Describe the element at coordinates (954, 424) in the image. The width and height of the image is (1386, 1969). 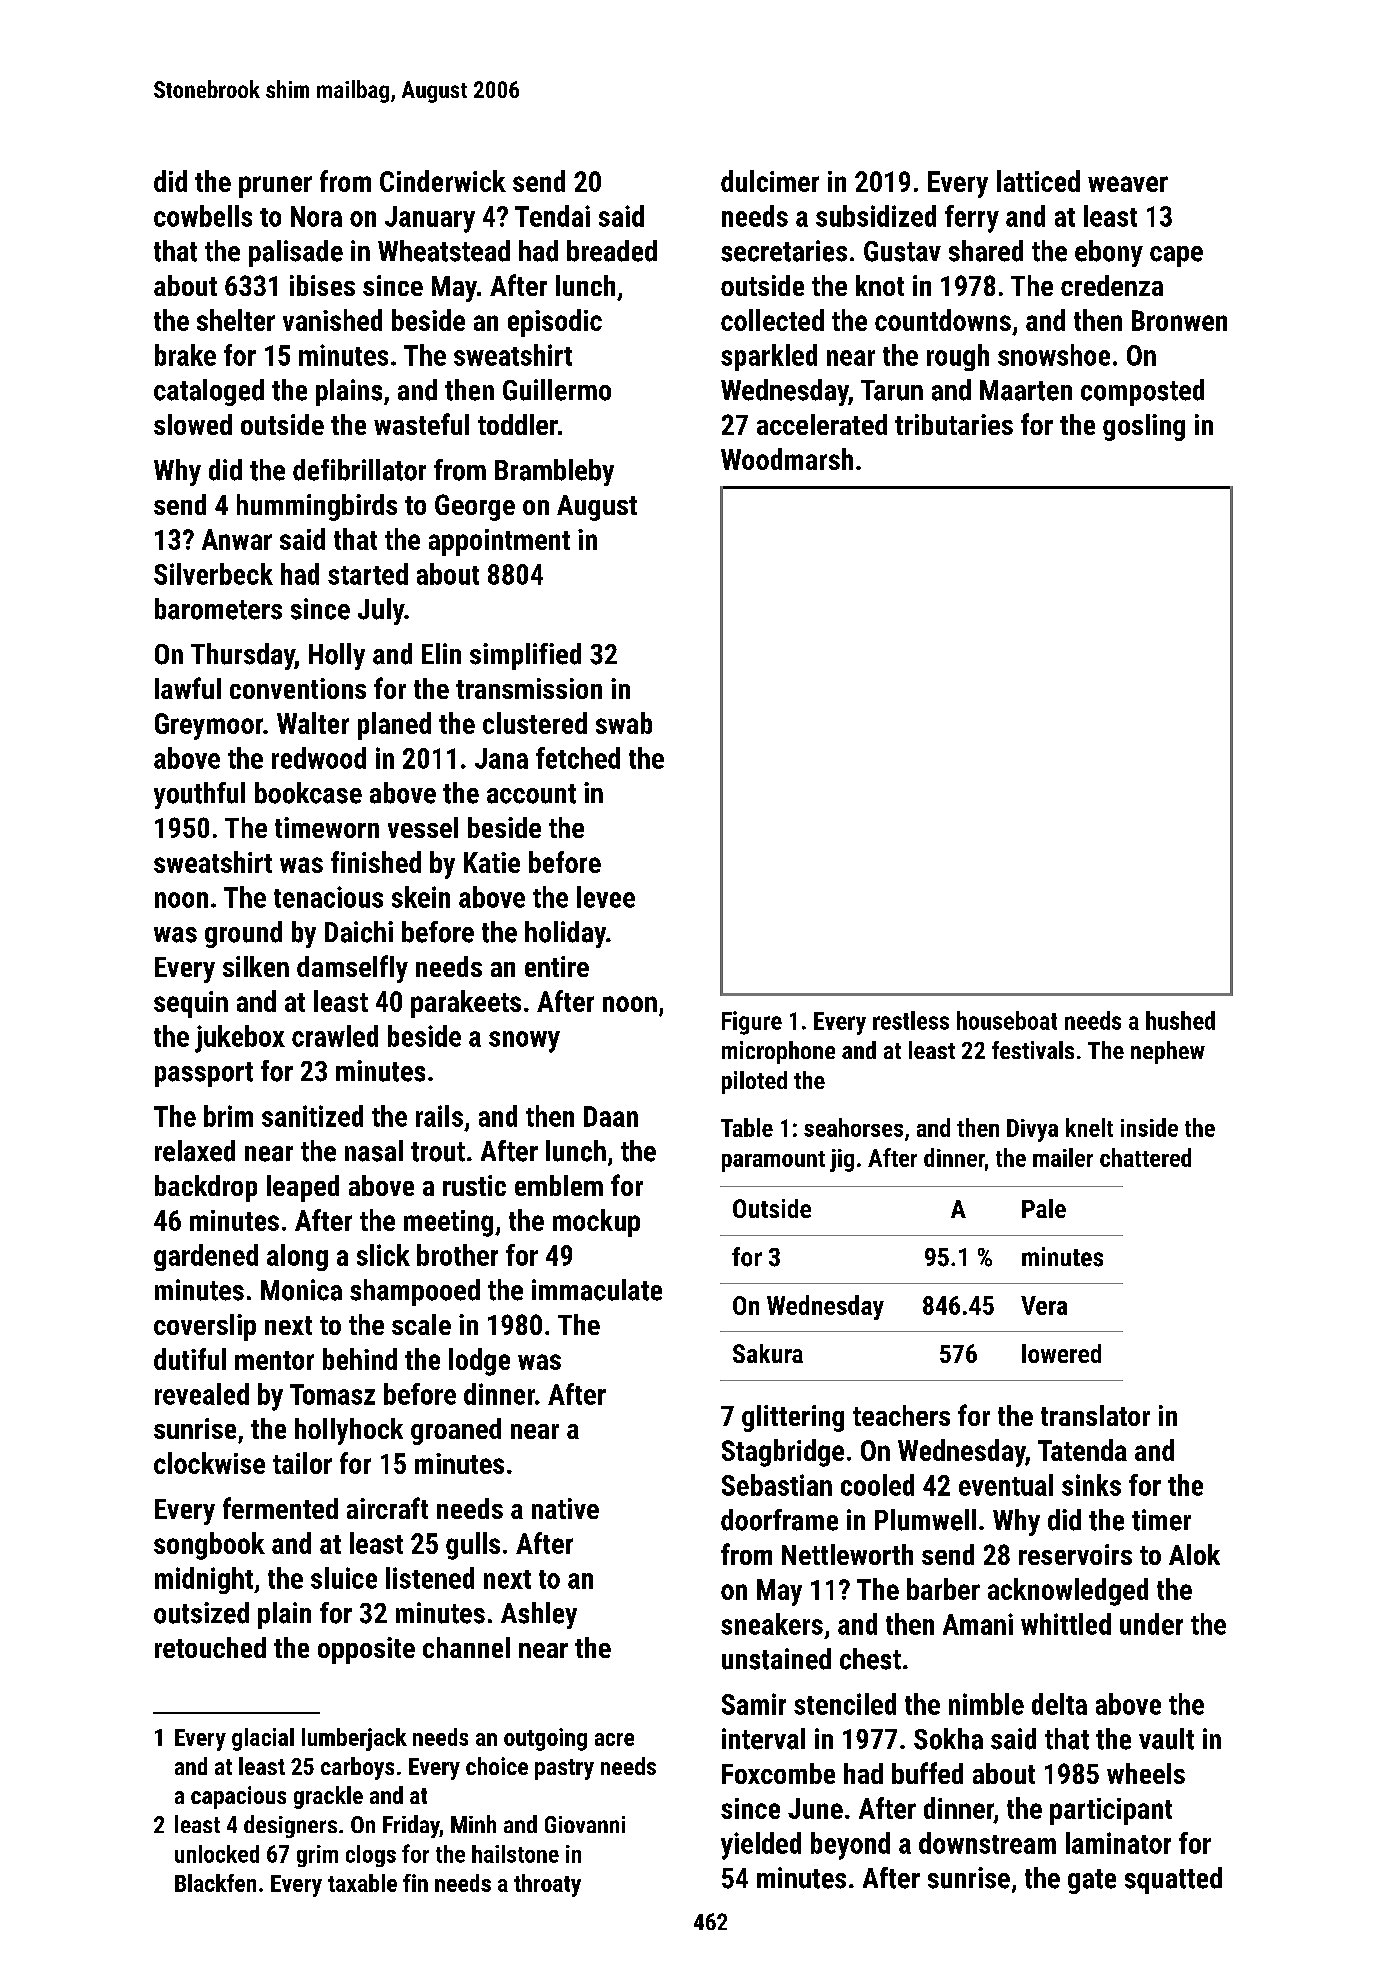
I see `tributaries` at that location.
